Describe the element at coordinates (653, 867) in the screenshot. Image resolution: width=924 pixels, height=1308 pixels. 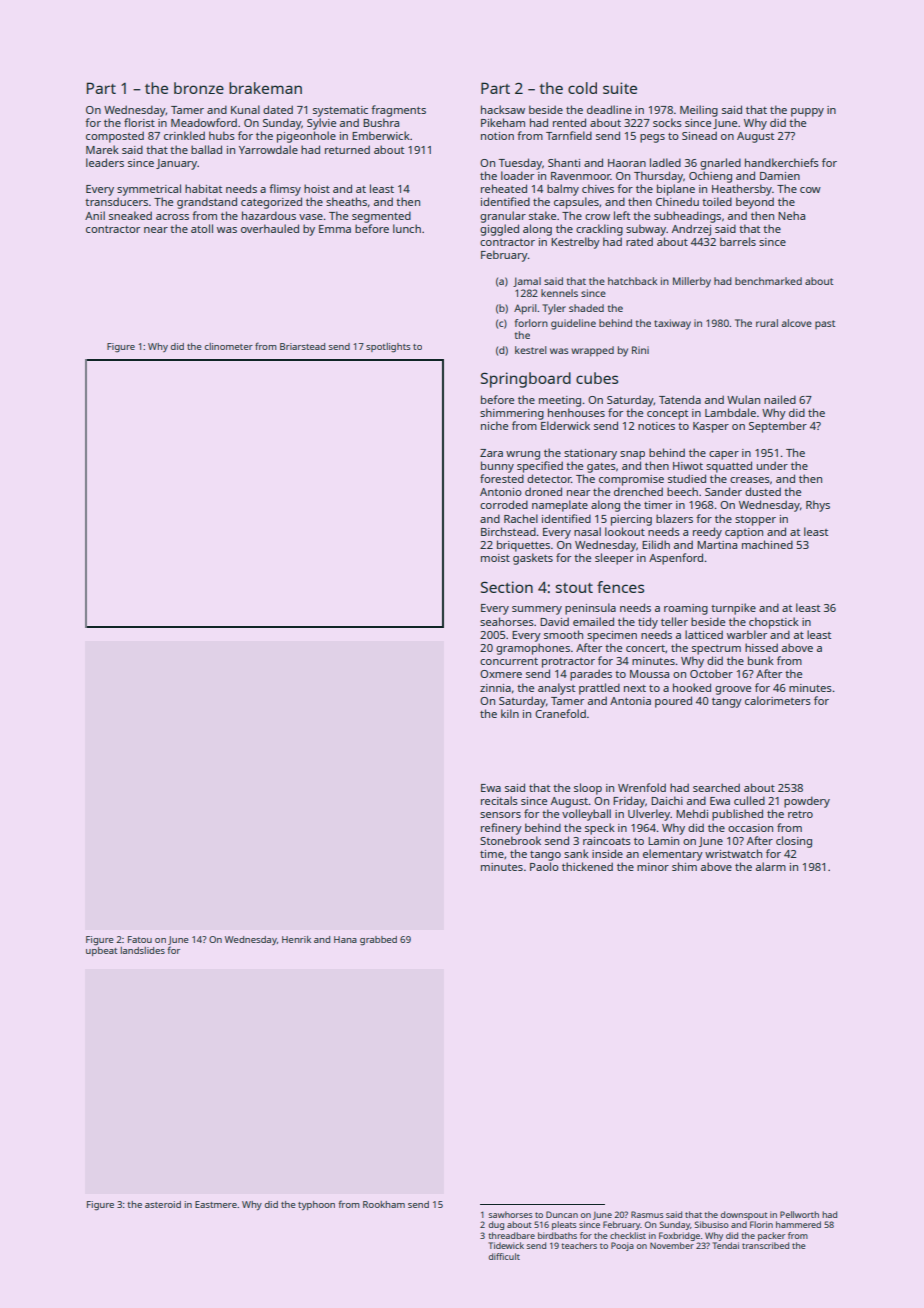
I see `minor` at that location.
